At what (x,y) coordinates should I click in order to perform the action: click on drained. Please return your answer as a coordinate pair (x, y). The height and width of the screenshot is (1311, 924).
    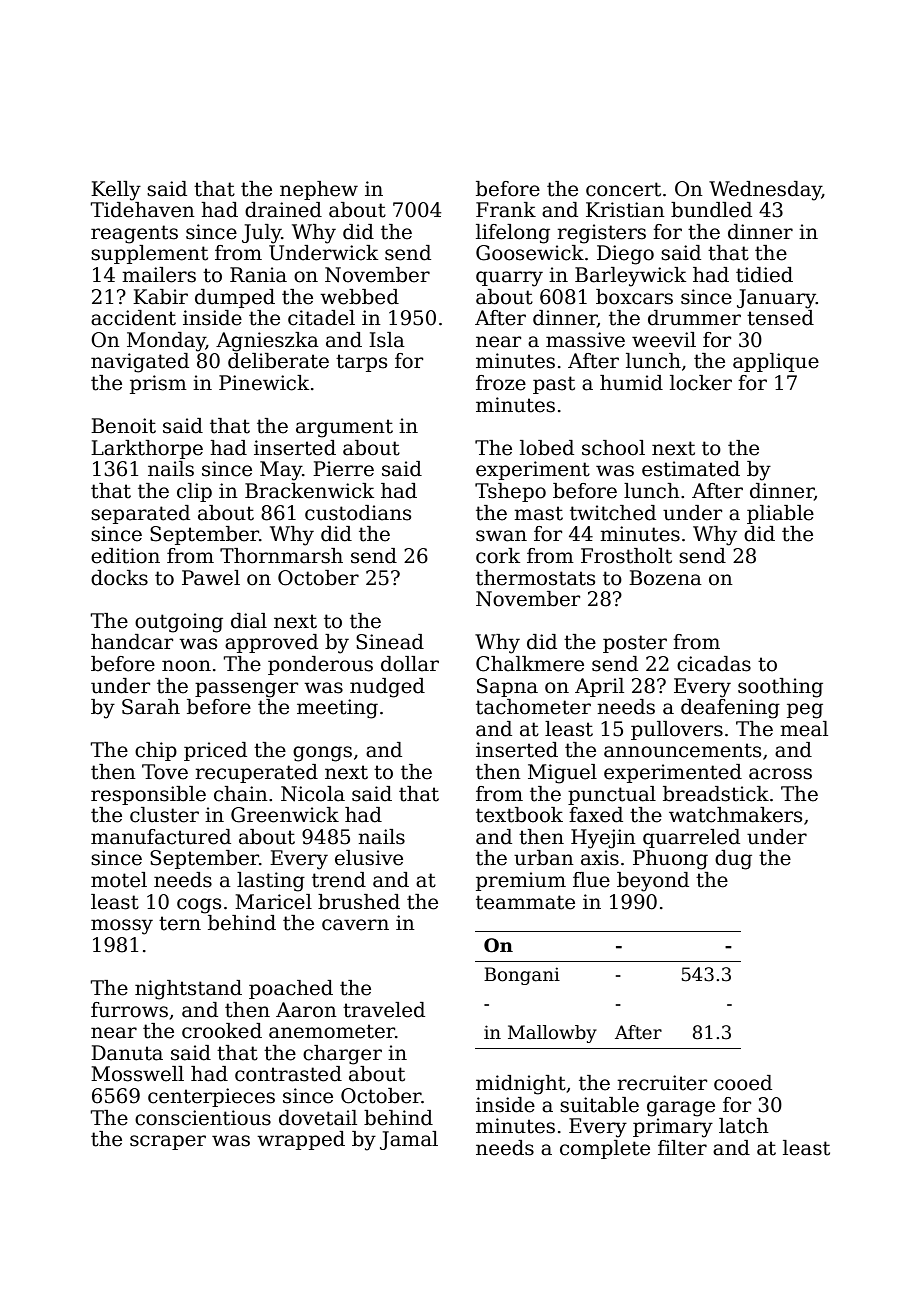
    Looking at the image, I should click on (283, 210).
